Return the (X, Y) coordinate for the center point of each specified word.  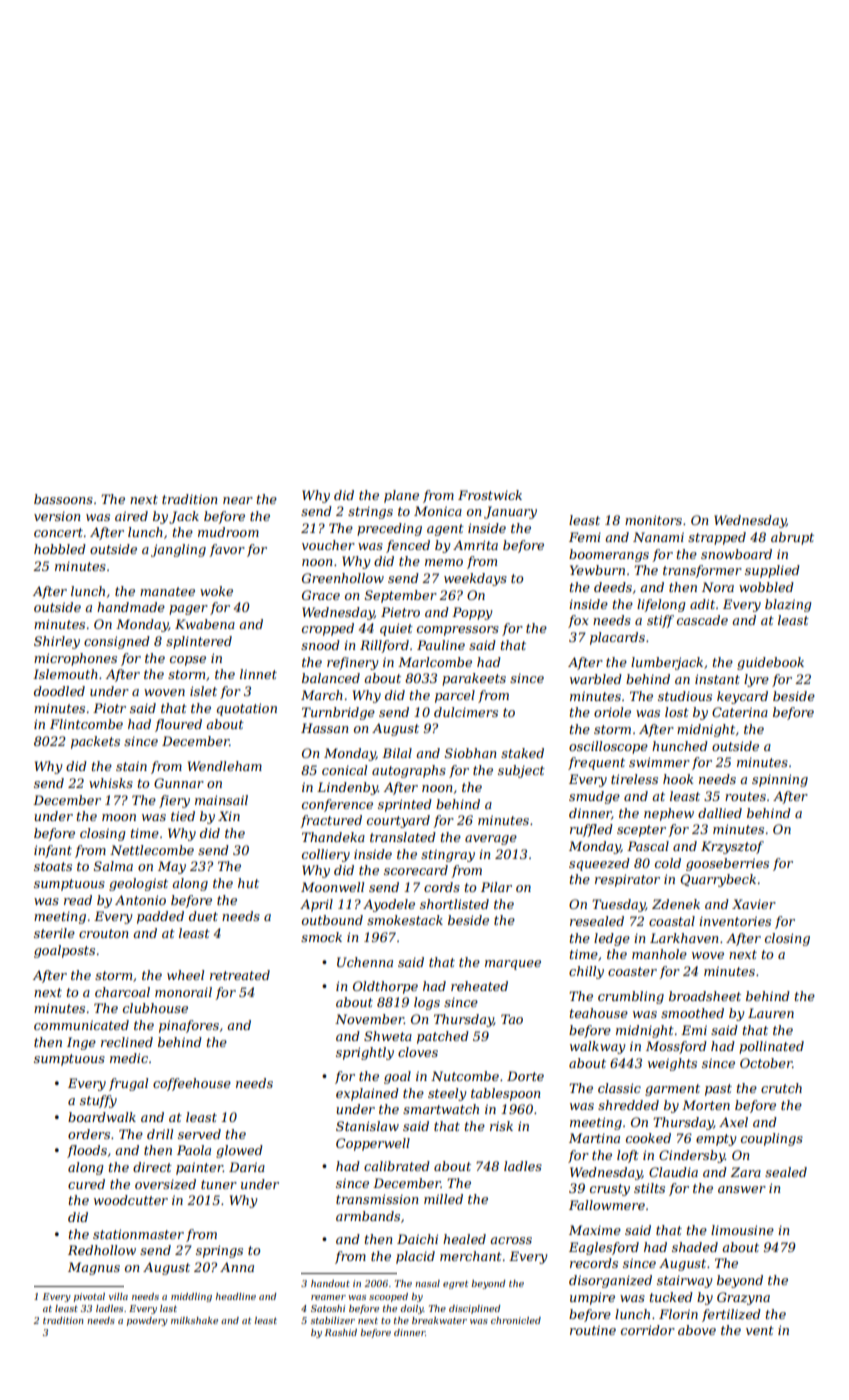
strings (370, 512)
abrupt (792, 538)
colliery (326, 855)
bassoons (63, 499)
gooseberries (727, 864)
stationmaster (138, 1234)
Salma (113, 866)
